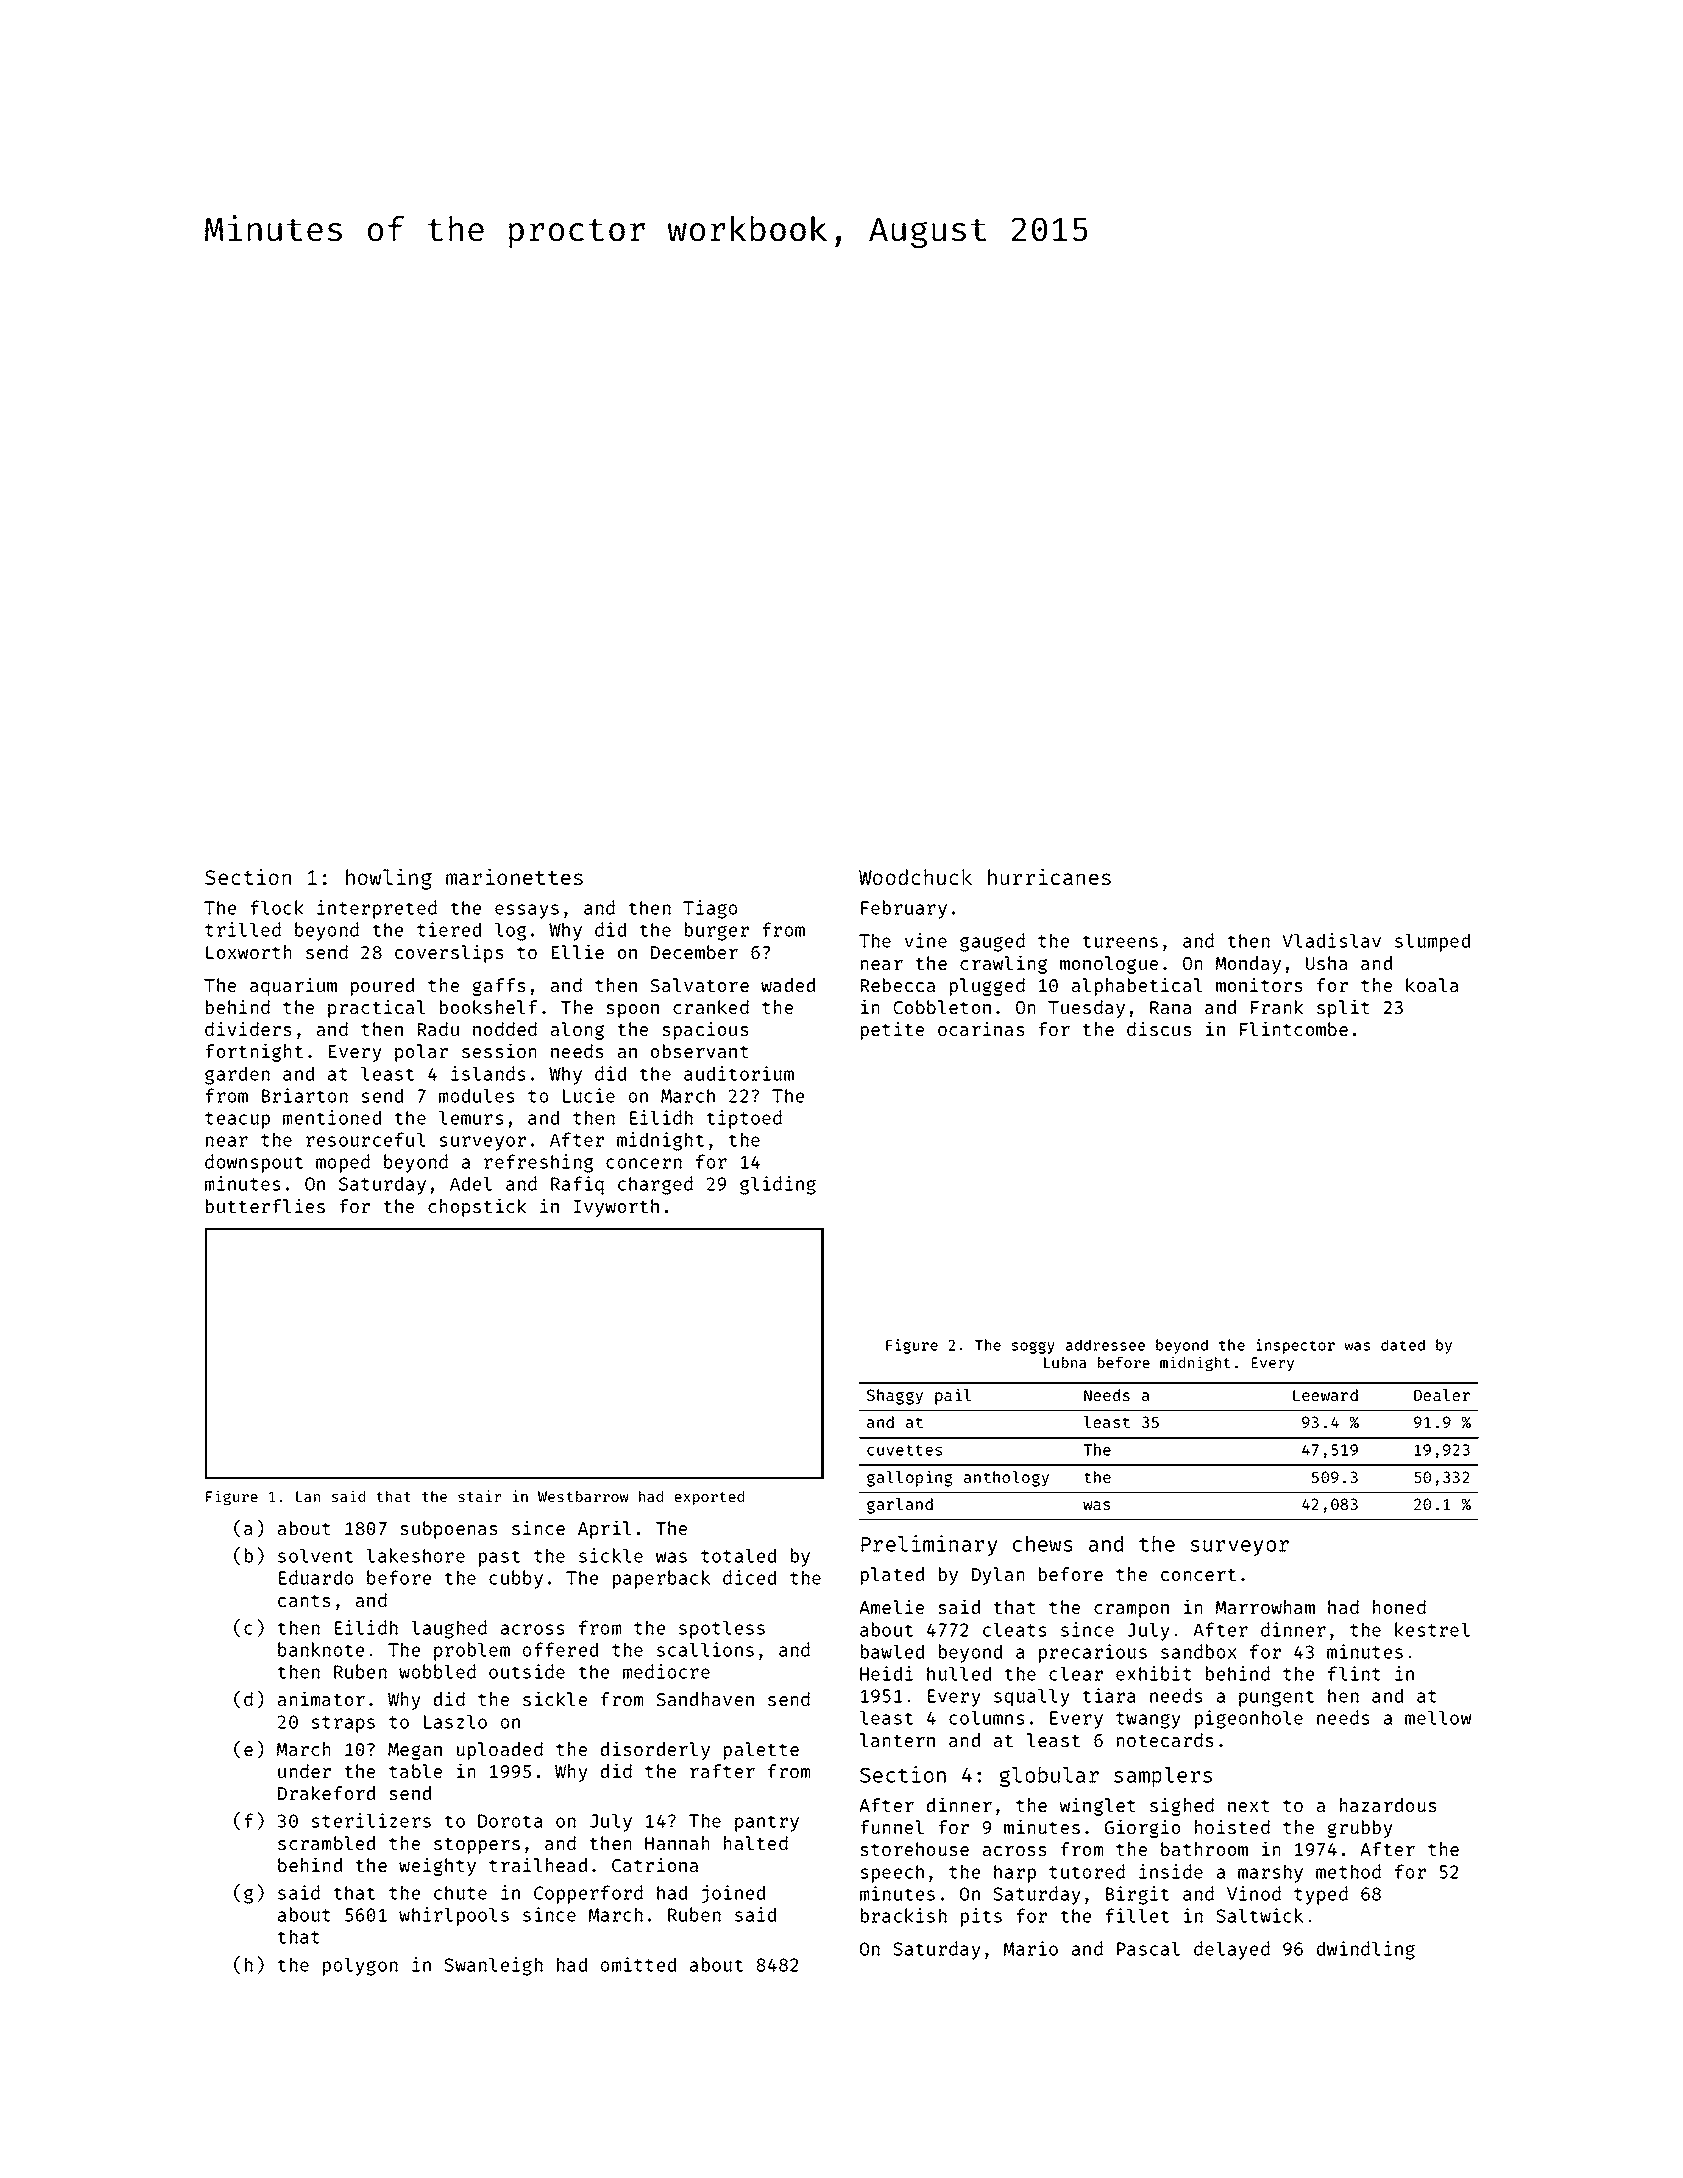  What do you see at coordinates (449, 929) in the screenshot?
I see `tiered` at bounding box center [449, 929].
